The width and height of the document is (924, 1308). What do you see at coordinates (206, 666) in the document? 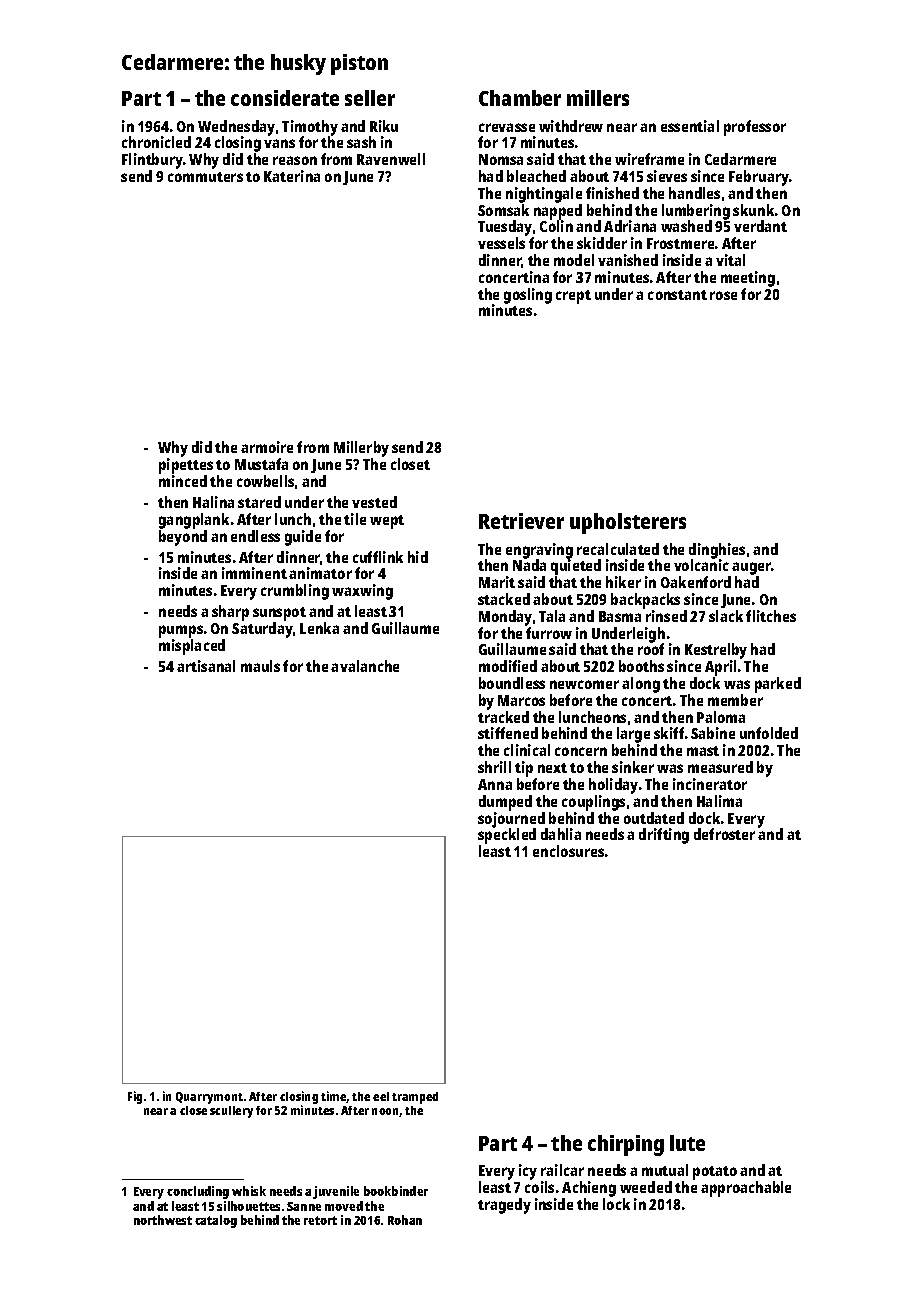
I see `artisanal` at bounding box center [206, 666].
